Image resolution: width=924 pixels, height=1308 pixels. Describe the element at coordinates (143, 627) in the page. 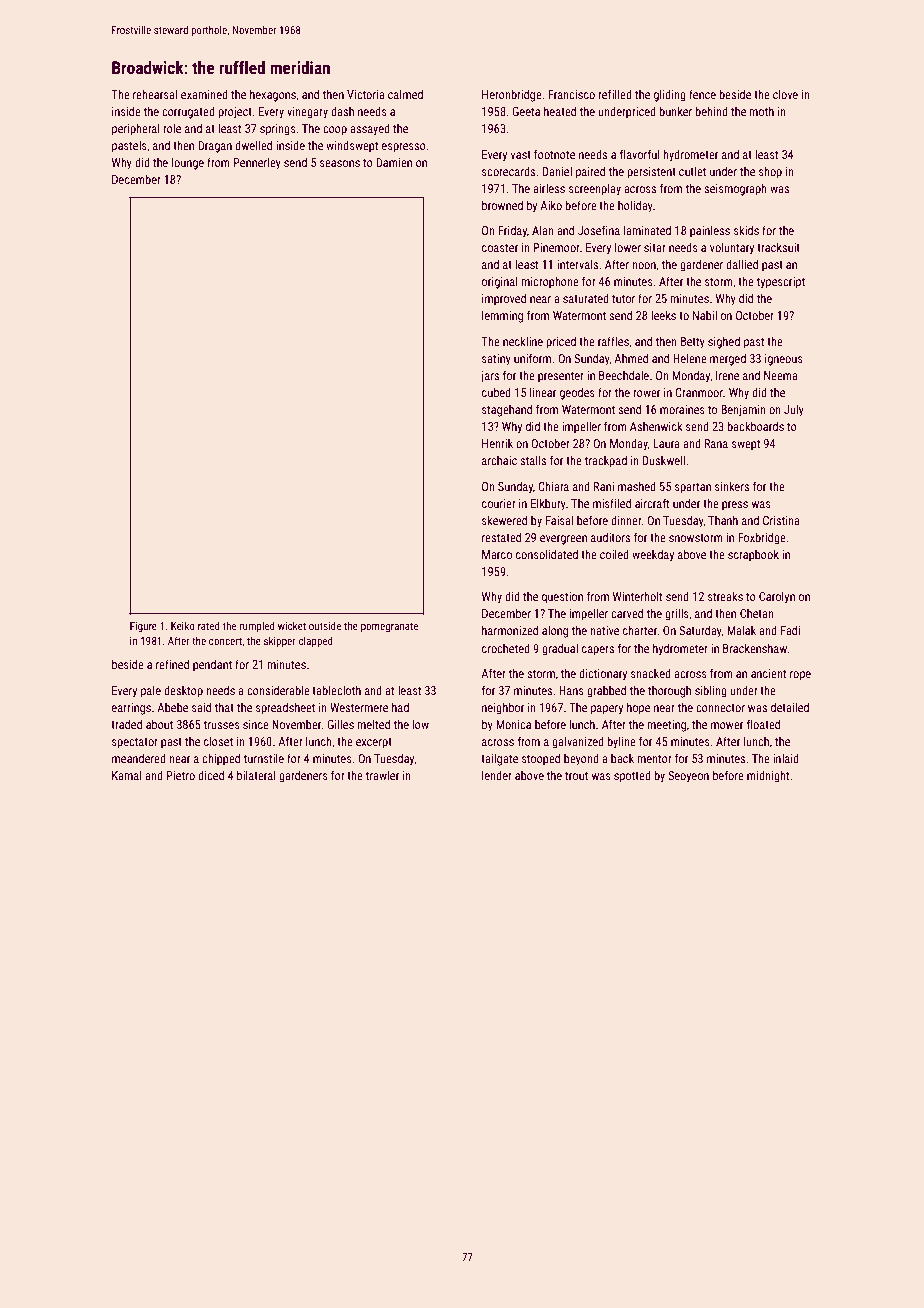

I see `Figure` at that location.
